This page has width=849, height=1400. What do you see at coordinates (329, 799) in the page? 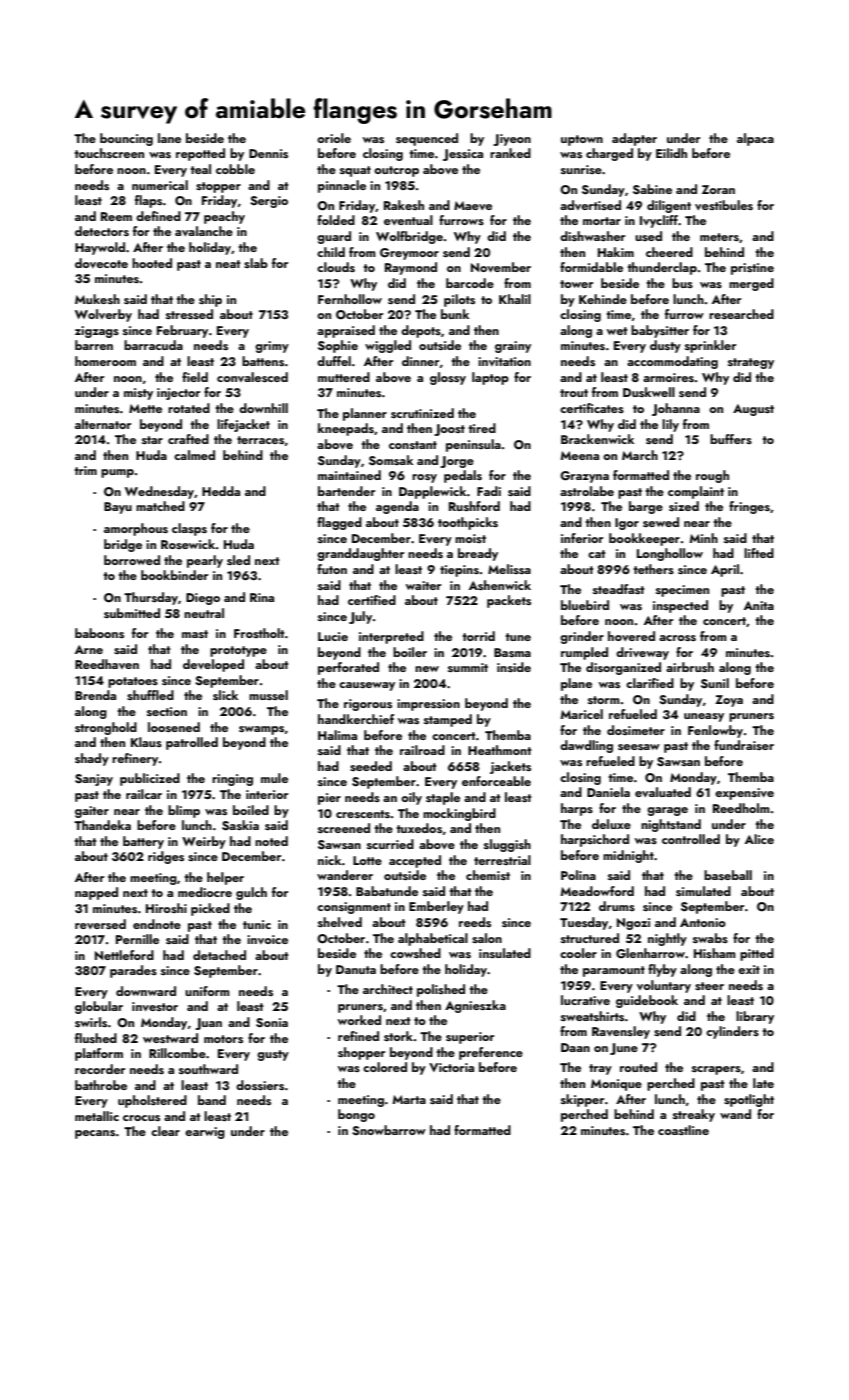
I see `pier` at bounding box center [329, 799].
